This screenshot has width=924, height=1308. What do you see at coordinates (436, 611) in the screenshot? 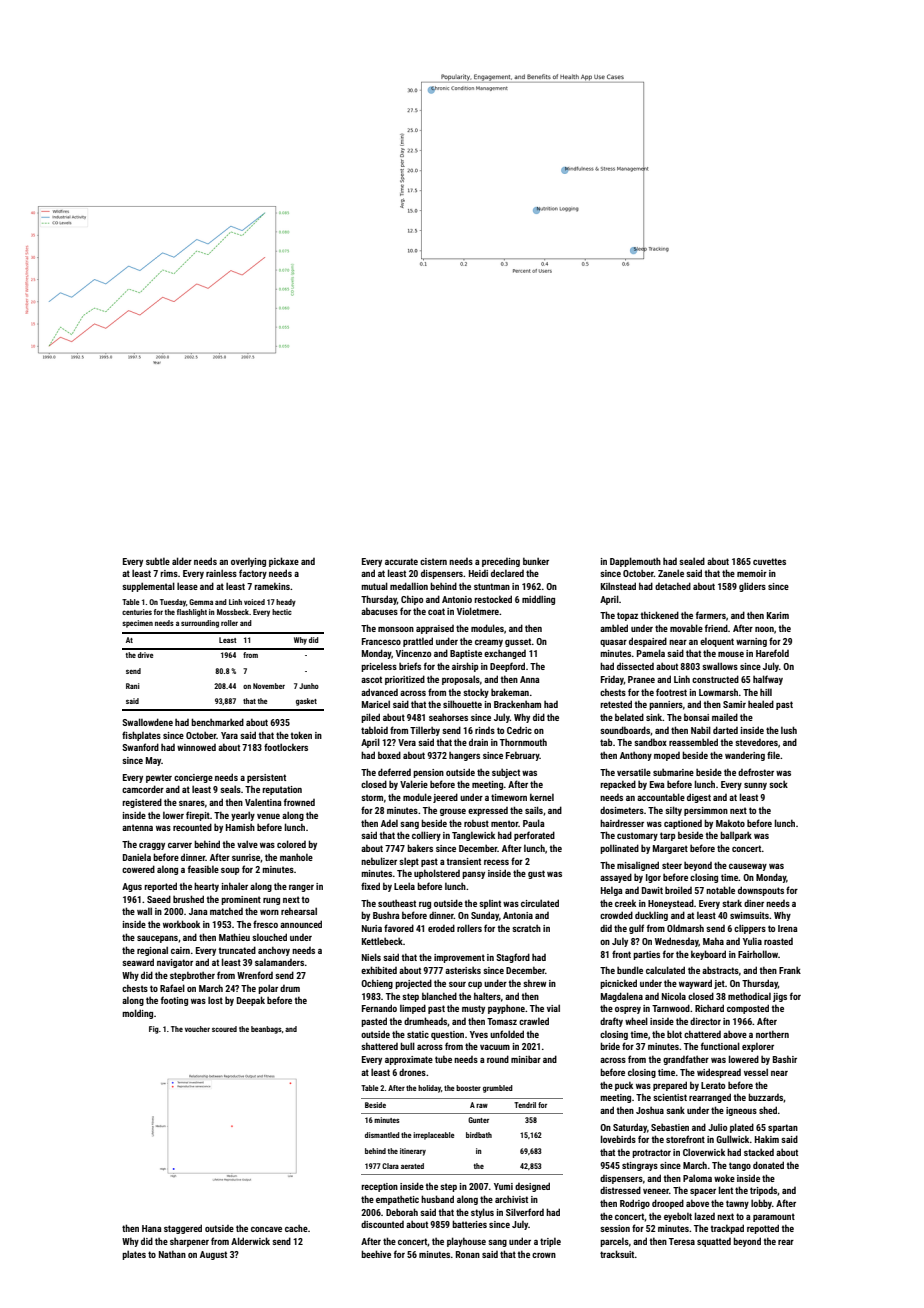
I see `coat` at bounding box center [436, 611].
